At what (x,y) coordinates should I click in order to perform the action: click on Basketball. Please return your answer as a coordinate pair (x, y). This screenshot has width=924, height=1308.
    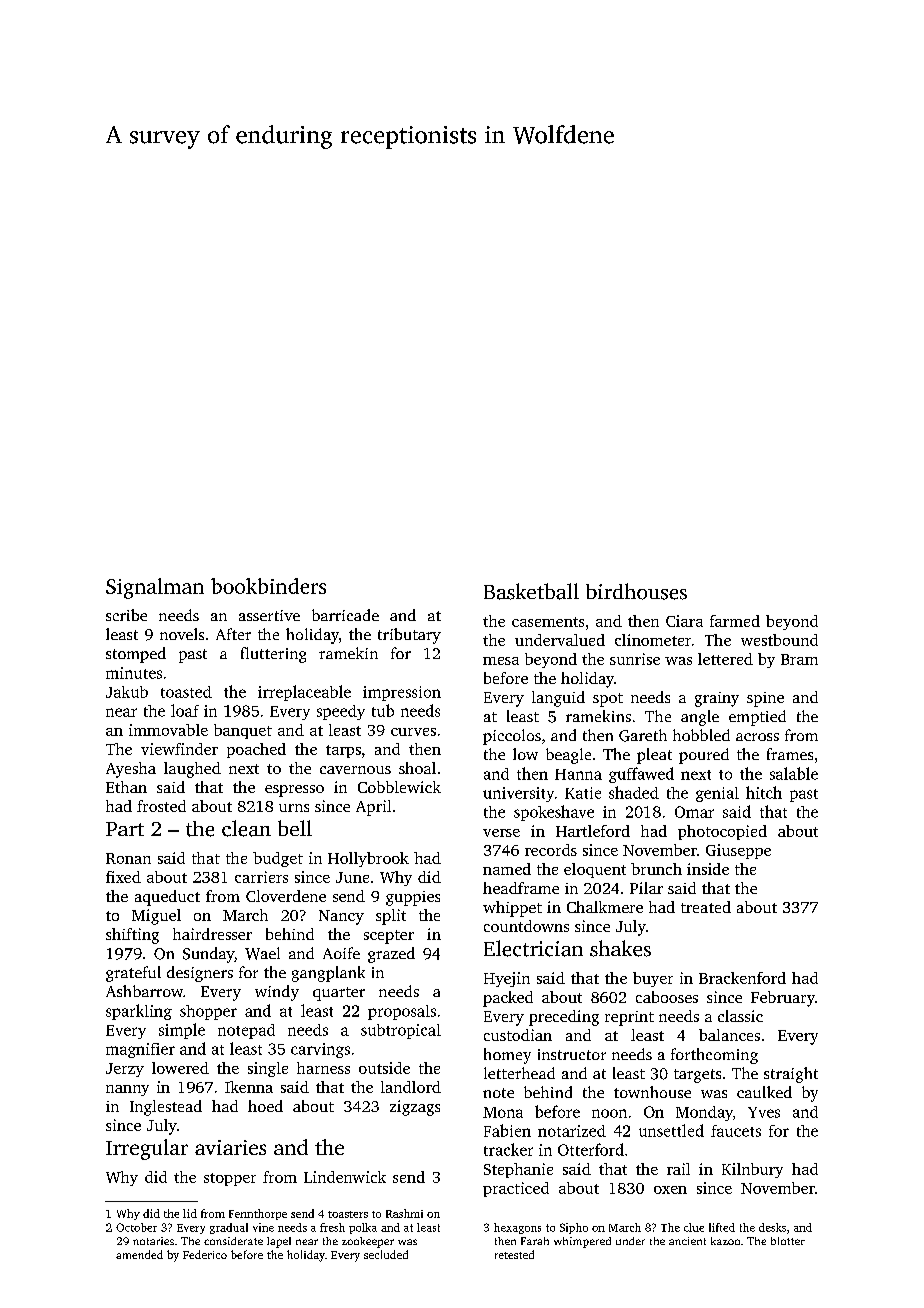
    Looking at the image, I should click on (531, 591).
